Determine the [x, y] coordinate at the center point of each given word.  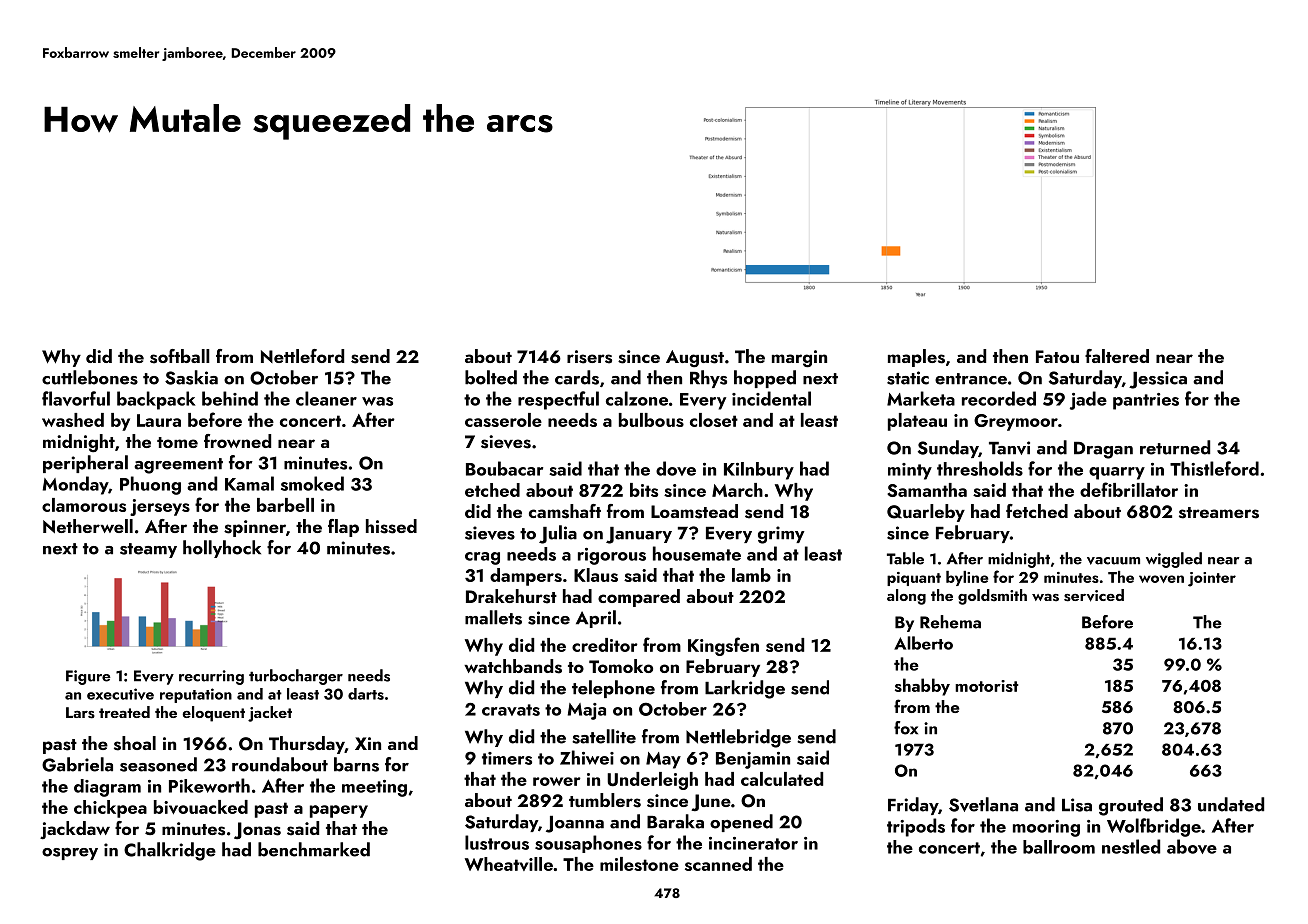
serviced [1094, 595]
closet [714, 420]
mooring [1046, 828]
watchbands [513, 666]
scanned [718, 864]
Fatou [1057, 356]
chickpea [110, 809]
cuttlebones [90, 377]
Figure [88, 677]
